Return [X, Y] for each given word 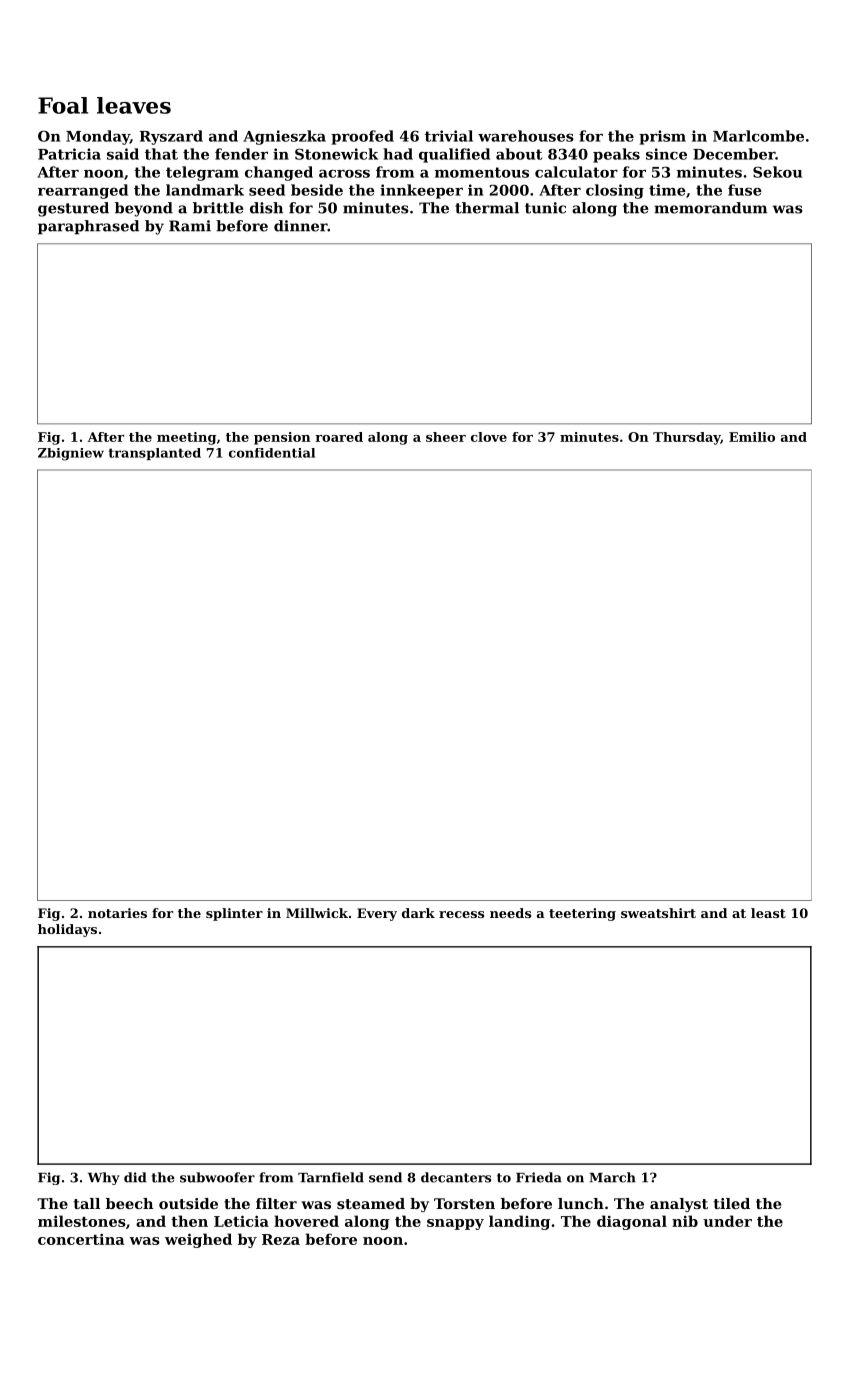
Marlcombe [758, 136]
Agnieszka [284, 137]
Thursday [686, 438]
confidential [272, 453]
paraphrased [88, 227]
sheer [446, 437]
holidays [67, 930]
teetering [582, 914]
